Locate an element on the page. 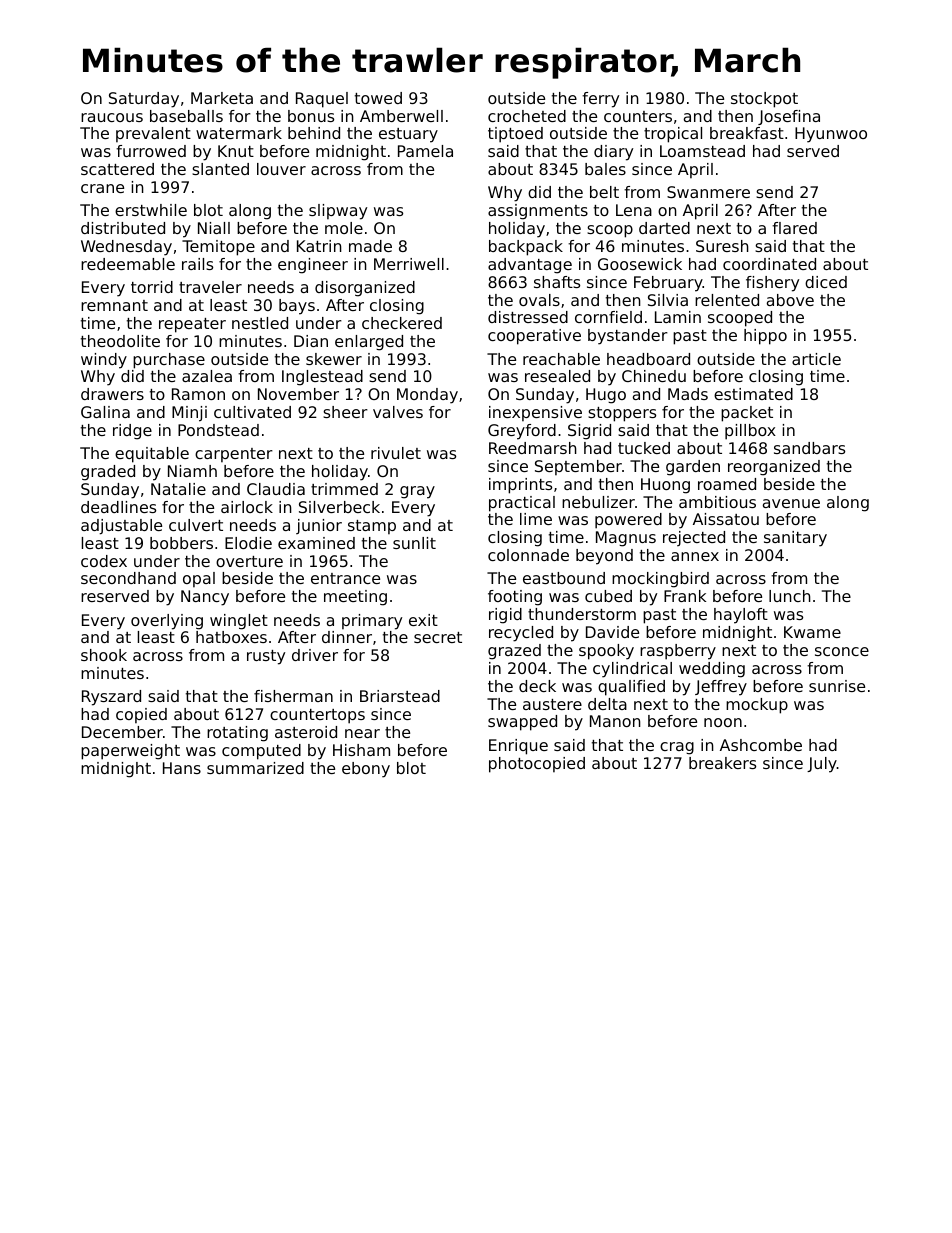  ferry is located at coordinates (600, 100).
